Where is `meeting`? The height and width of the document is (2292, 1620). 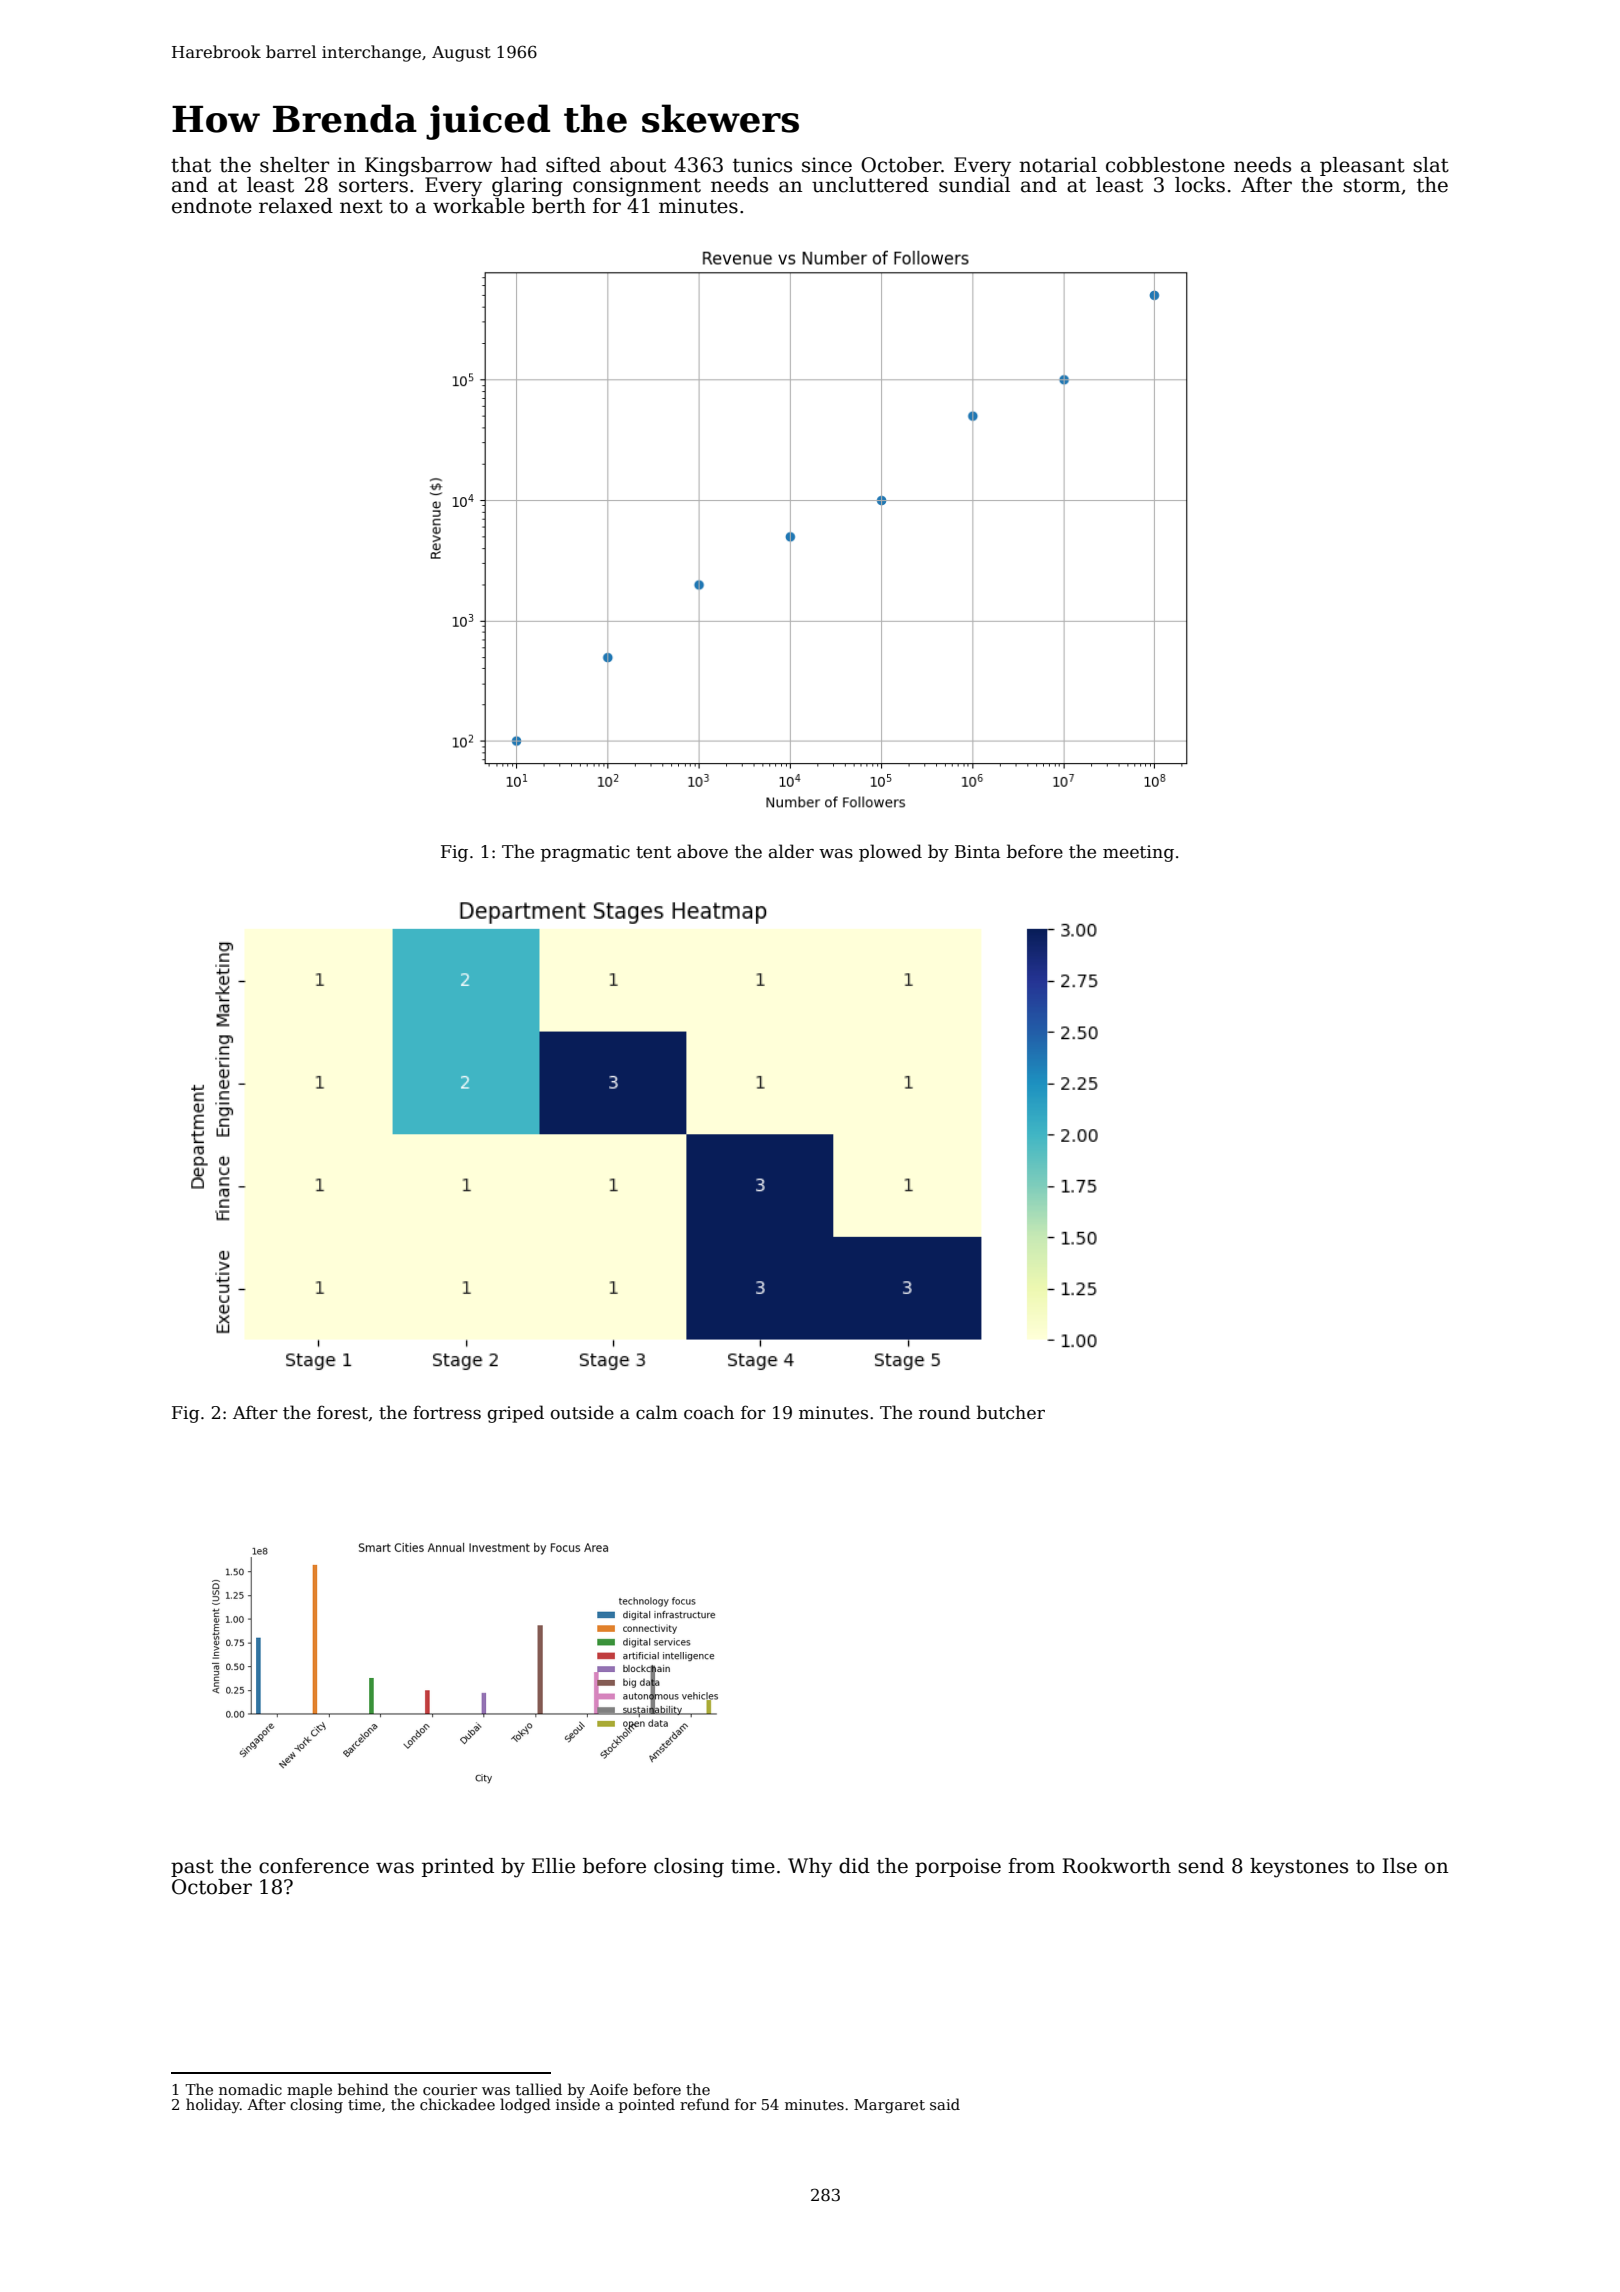
meeting is located at coordinates (1138, 853).
